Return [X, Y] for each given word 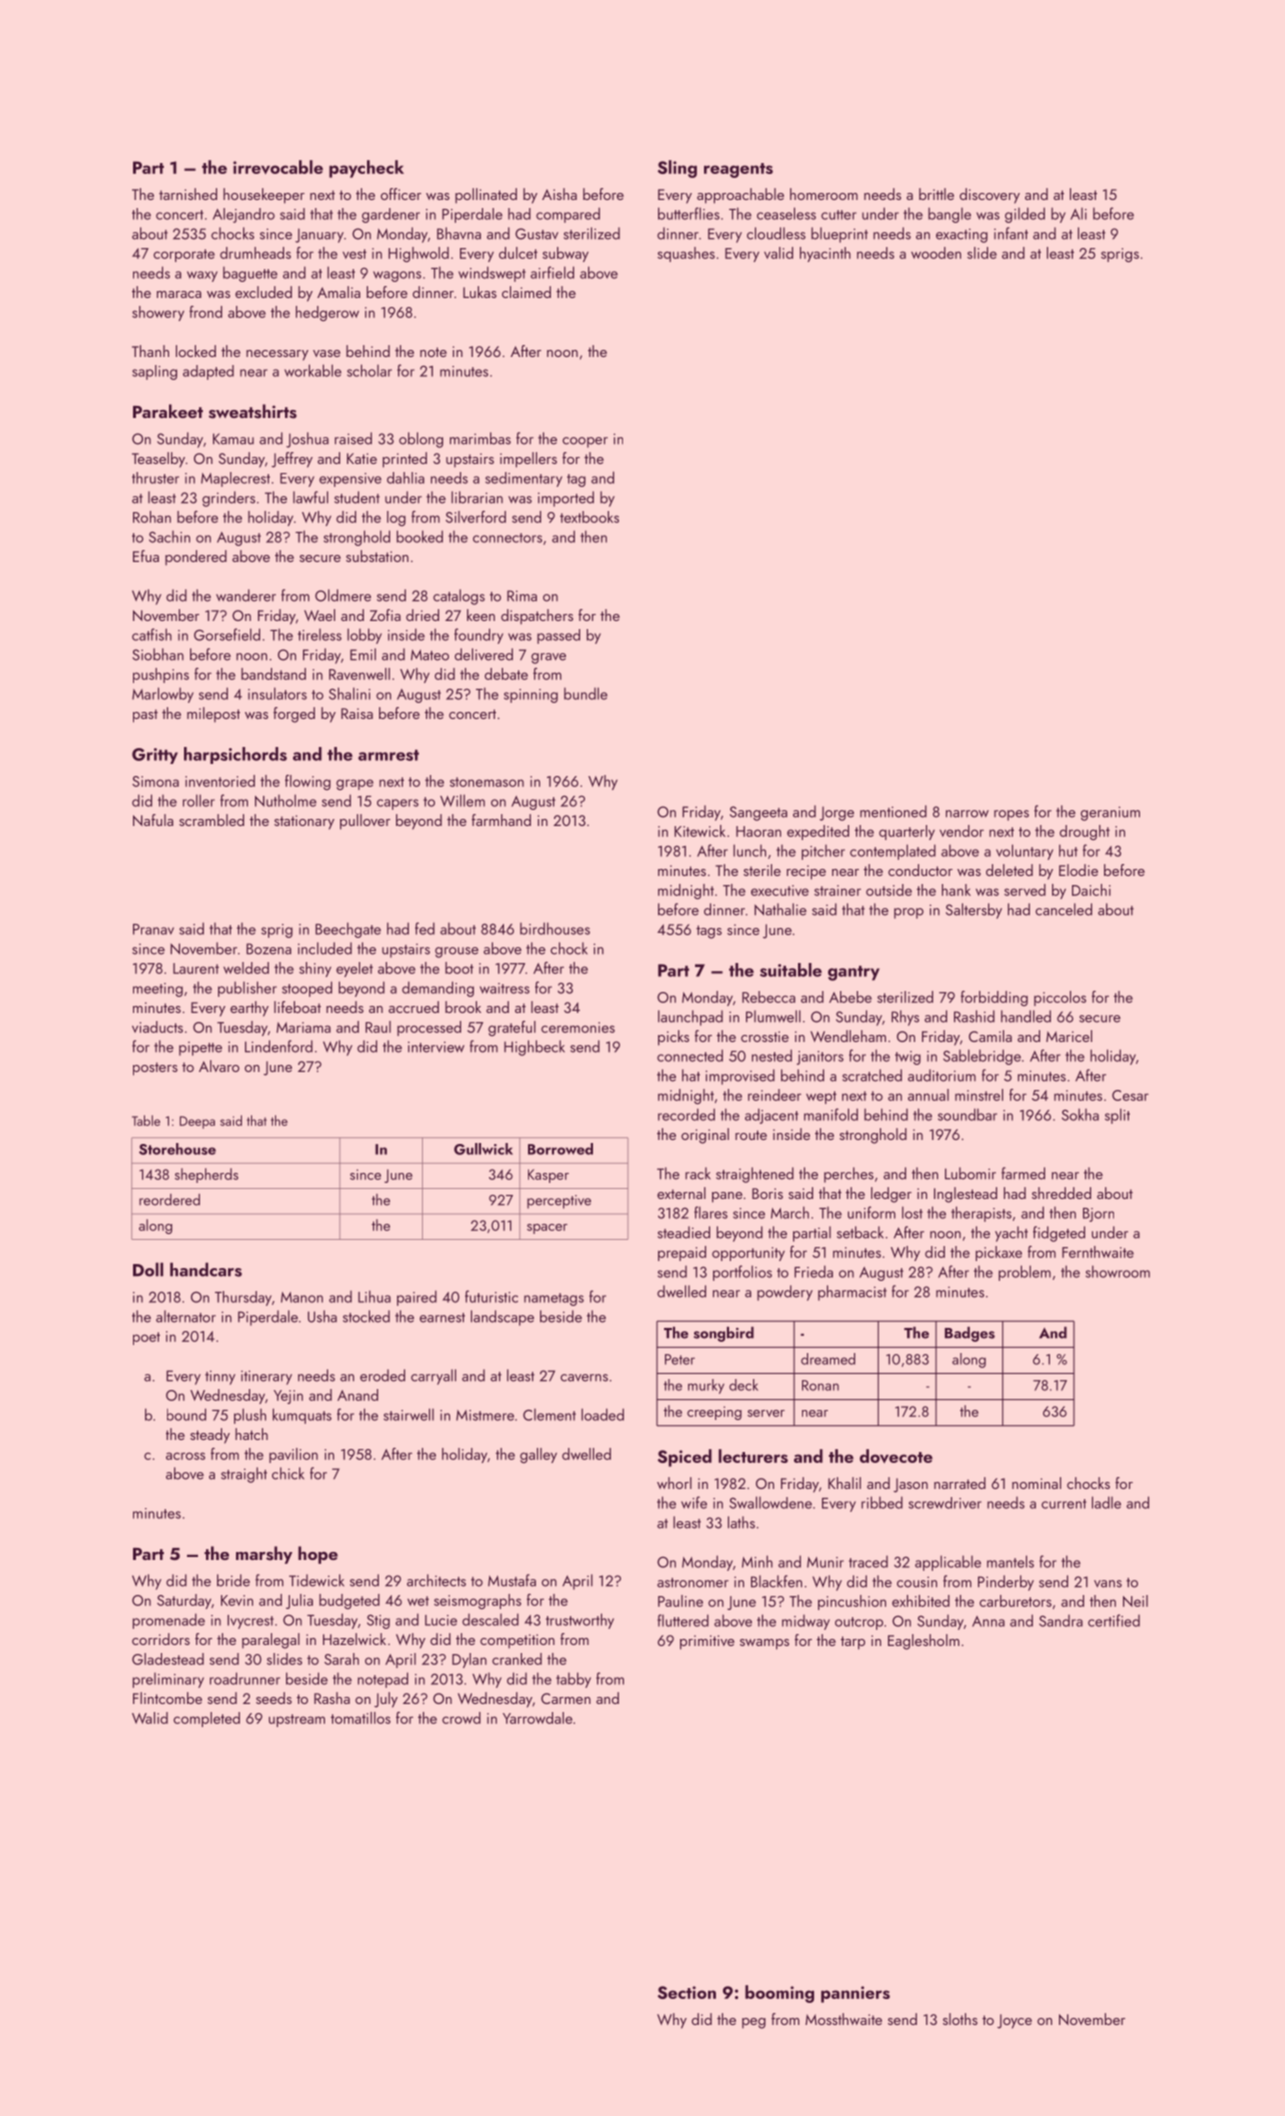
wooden [936, 253]
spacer [547, 1229]
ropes [1011, 815]
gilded [1025, 215]
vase [326, 353]
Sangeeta [758, 813]
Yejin [288, 1397]
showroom [1118, 1271]
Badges [970, 1334]
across [185, 1456]
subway [565, 254]
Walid [150, 1718]
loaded [602, 1414]
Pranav [153, 929]
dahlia [405, 478]
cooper [585, 442]
